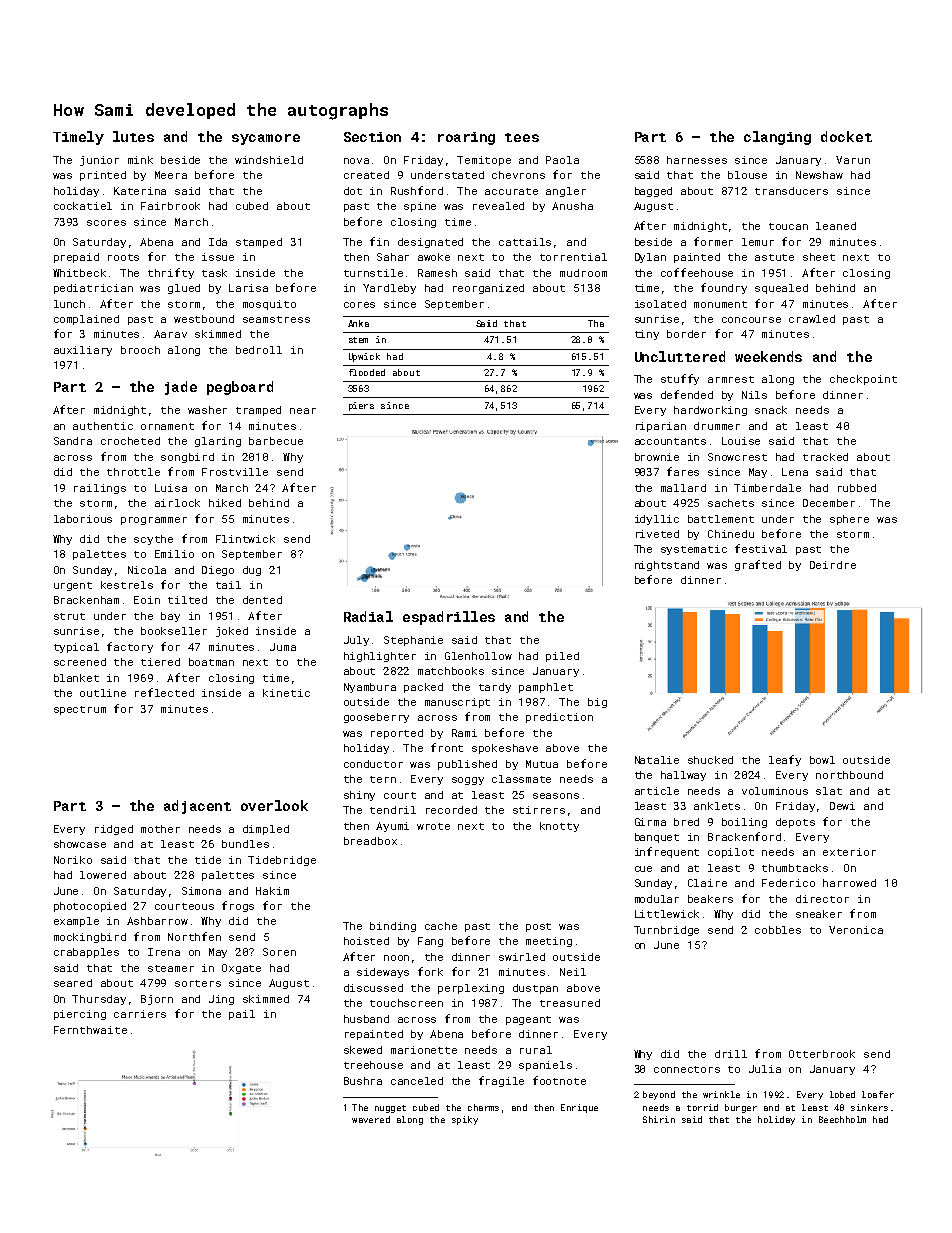  What do you see at coordinates (661, 427) in the screenshot?
I see `riparian` at bounding box center [661, 427].
